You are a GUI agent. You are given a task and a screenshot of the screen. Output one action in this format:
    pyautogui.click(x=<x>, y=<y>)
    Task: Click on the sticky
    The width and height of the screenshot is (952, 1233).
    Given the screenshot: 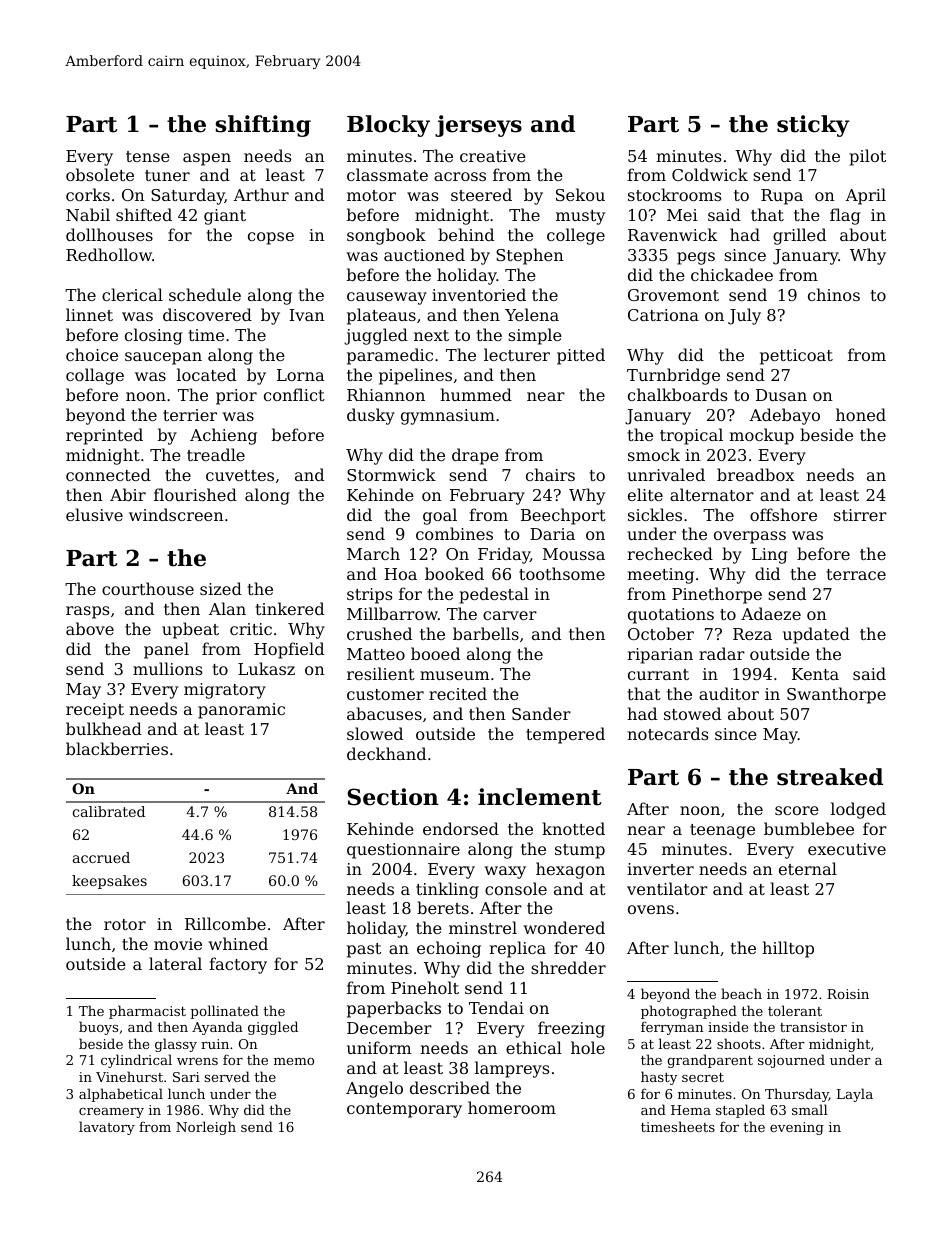 What is the action you would take?
    pyautogui.click(x=813, y=126)
